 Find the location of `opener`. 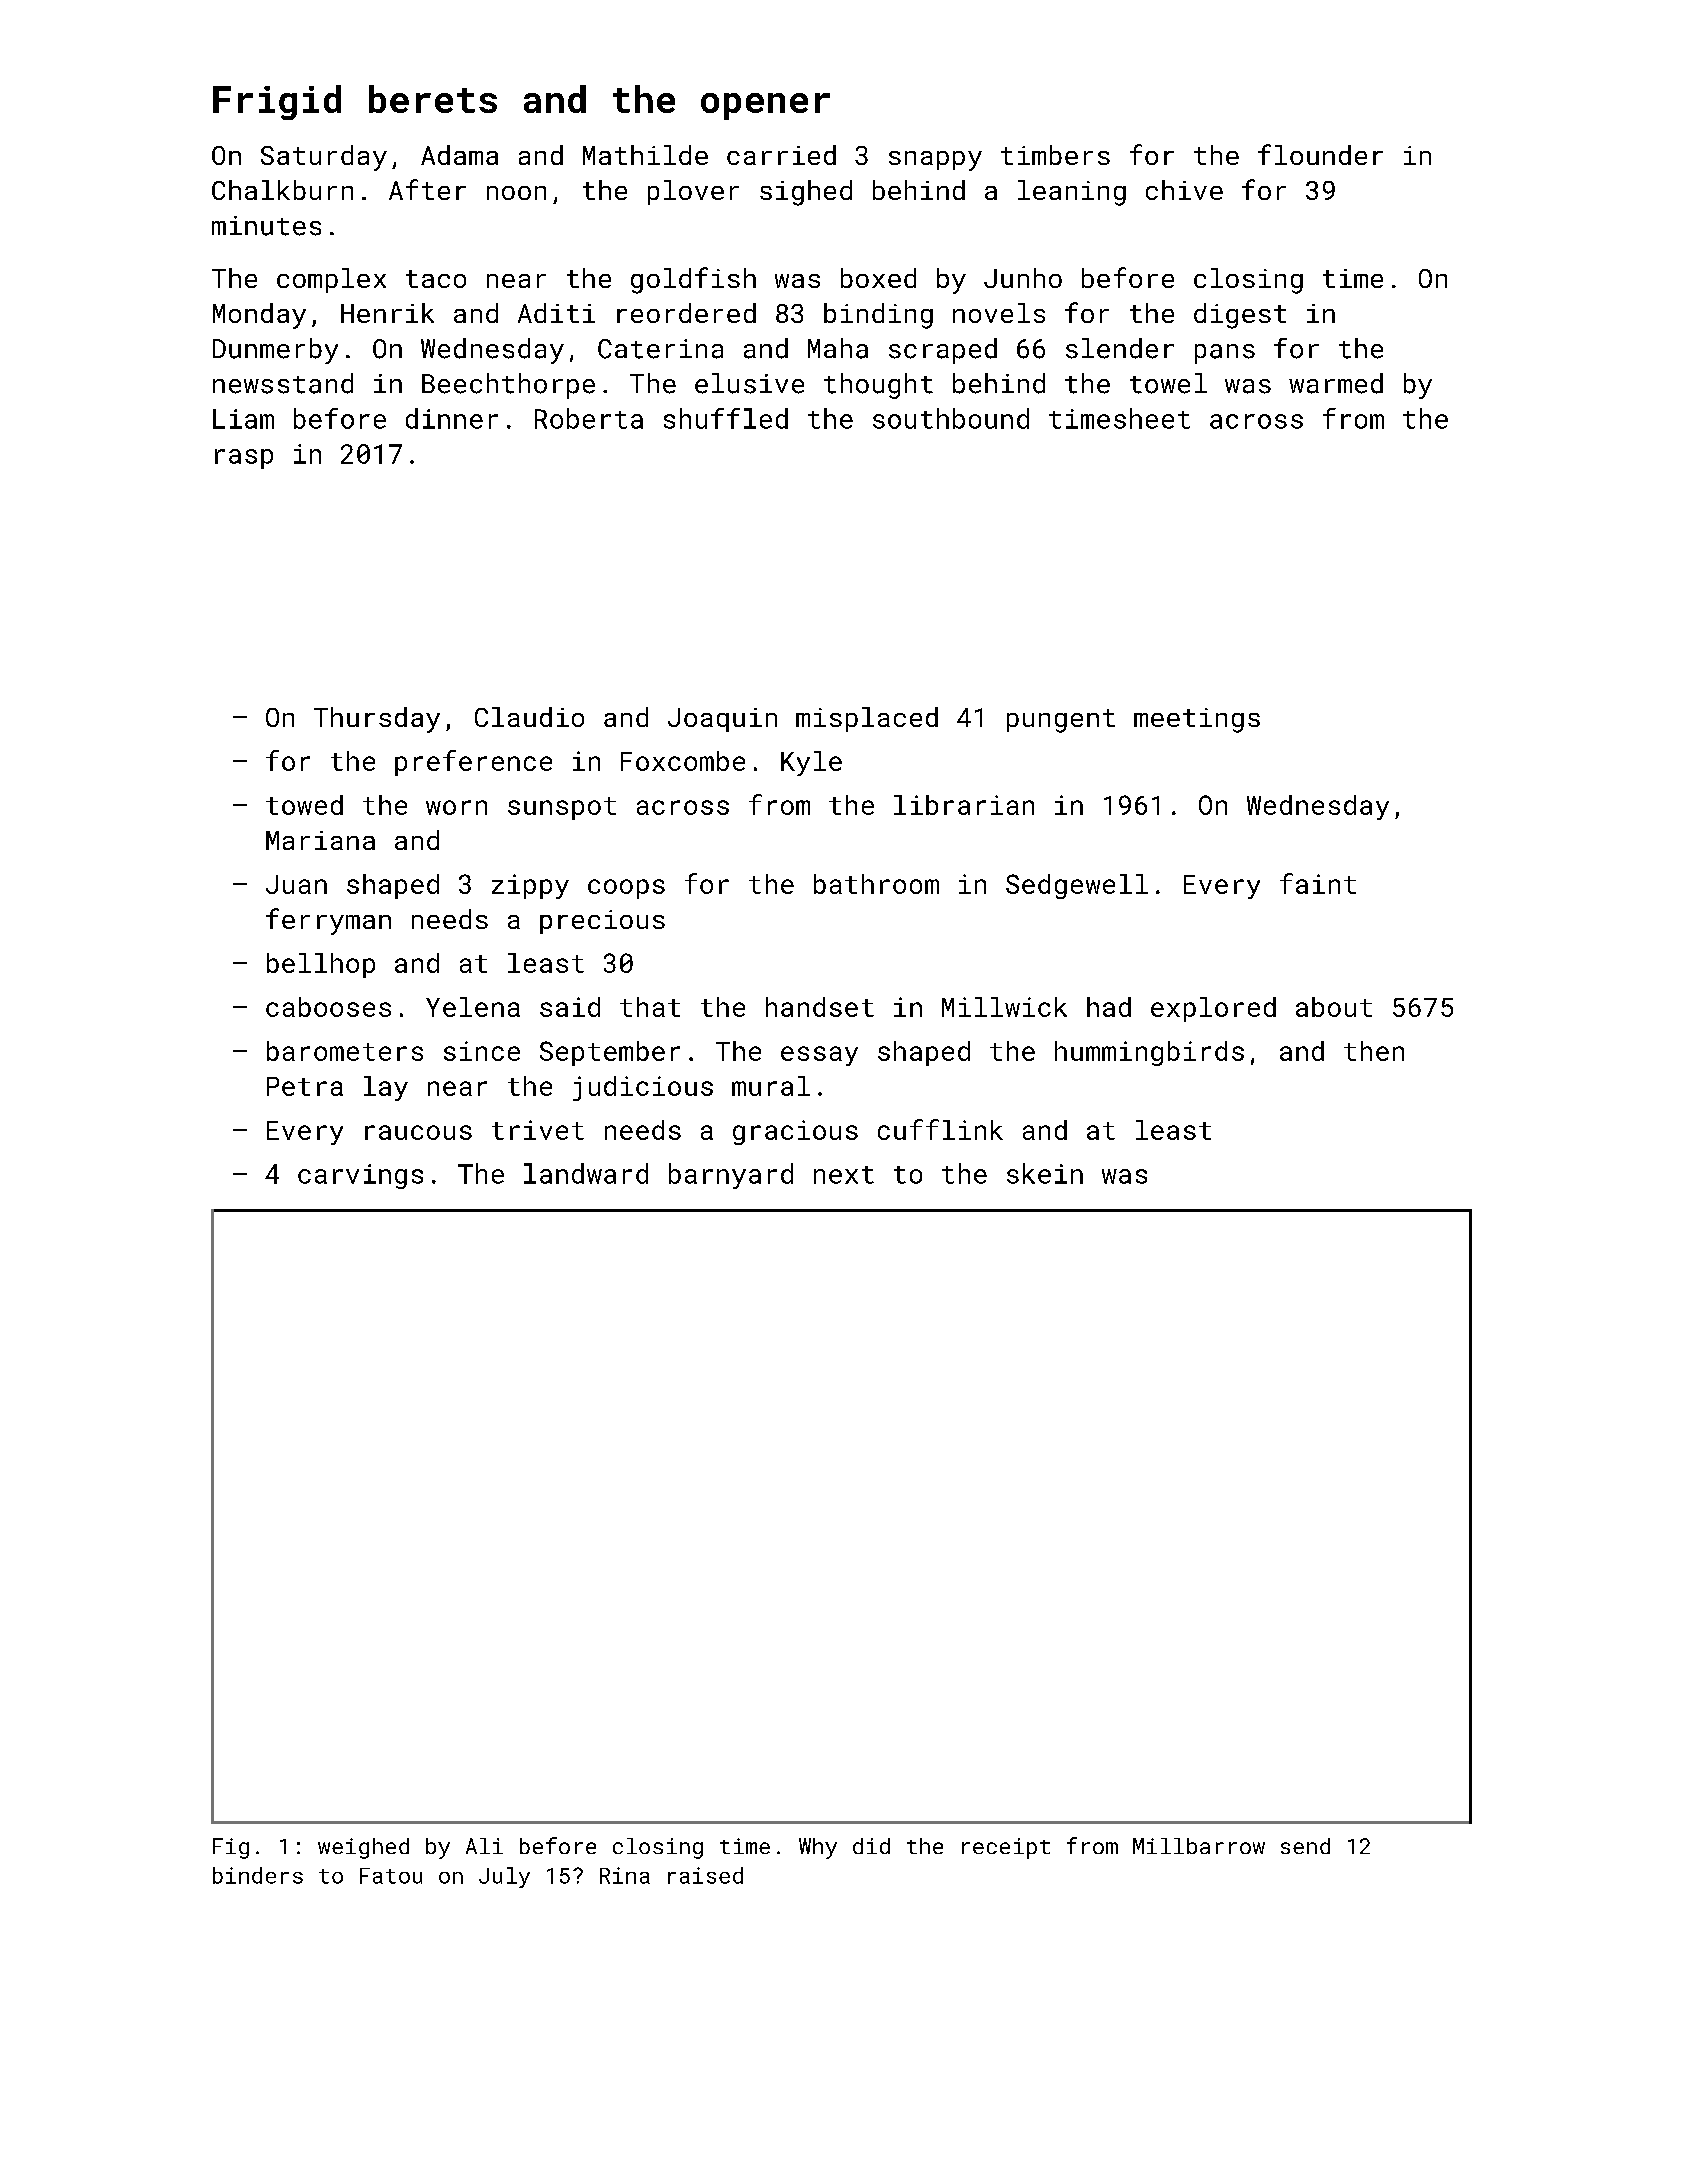

opener is located at coordinates (765, 106).
